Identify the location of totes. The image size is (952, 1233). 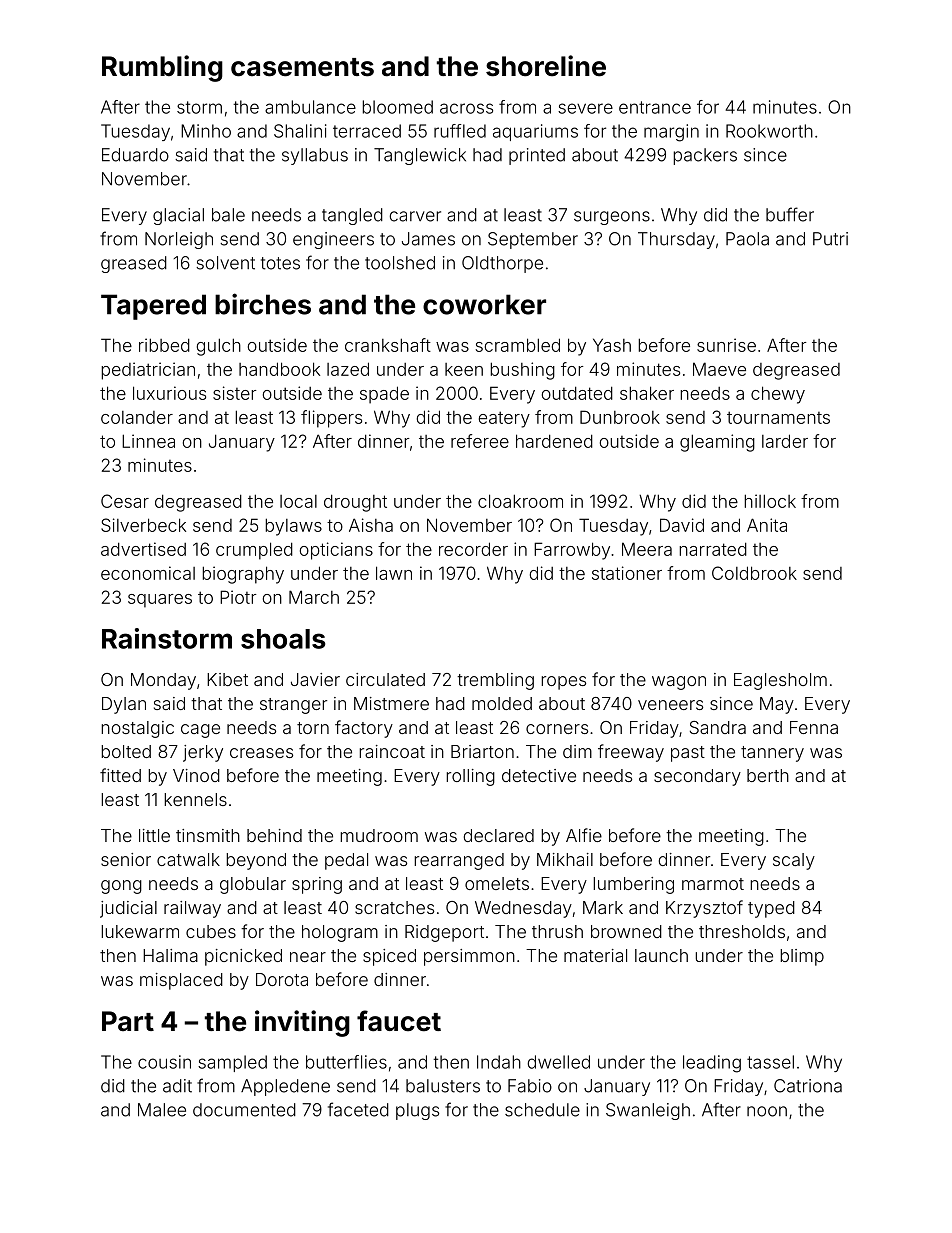
(280, 263).
